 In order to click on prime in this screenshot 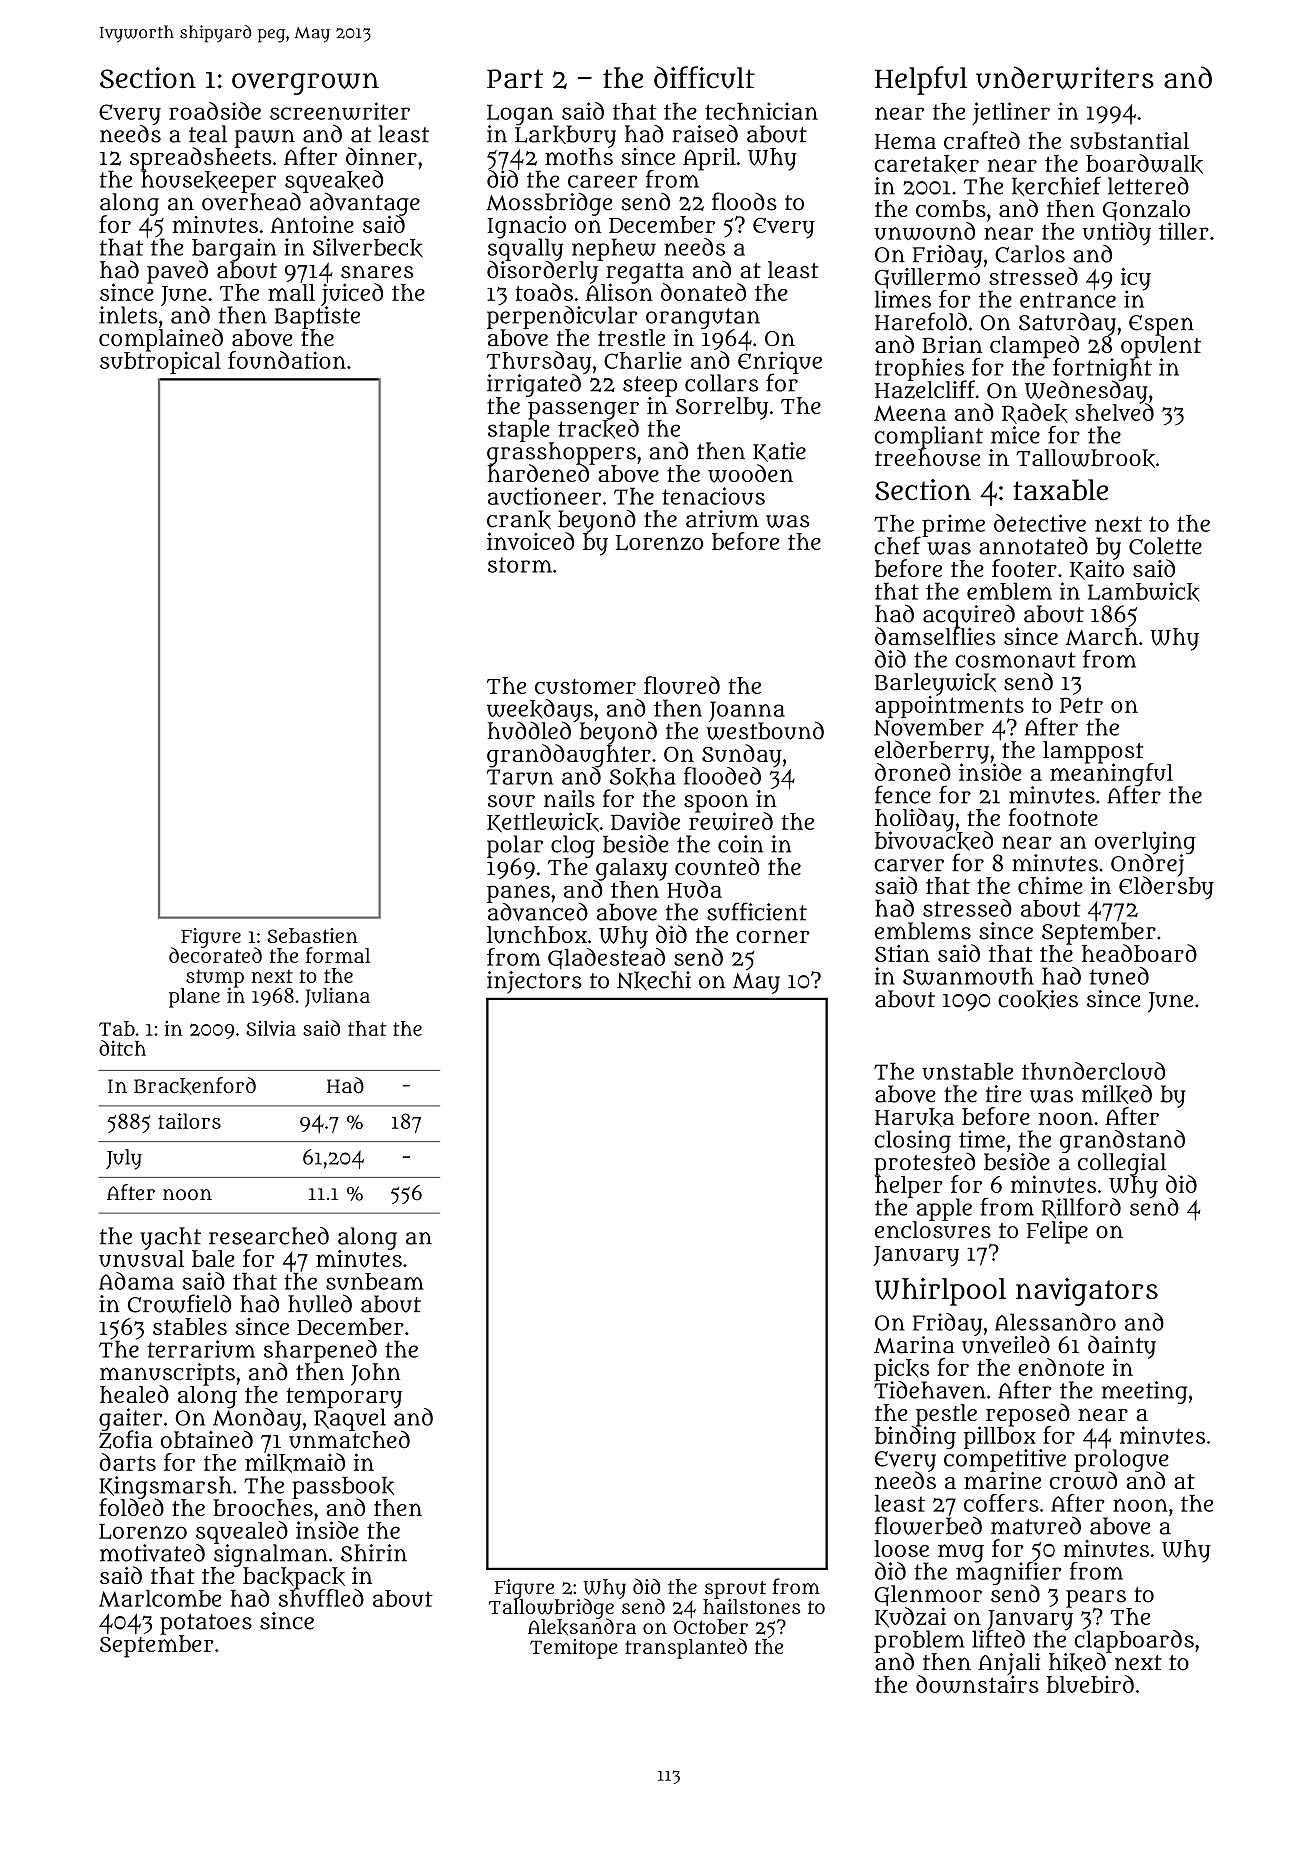, I will do `click(953, 525)`.
